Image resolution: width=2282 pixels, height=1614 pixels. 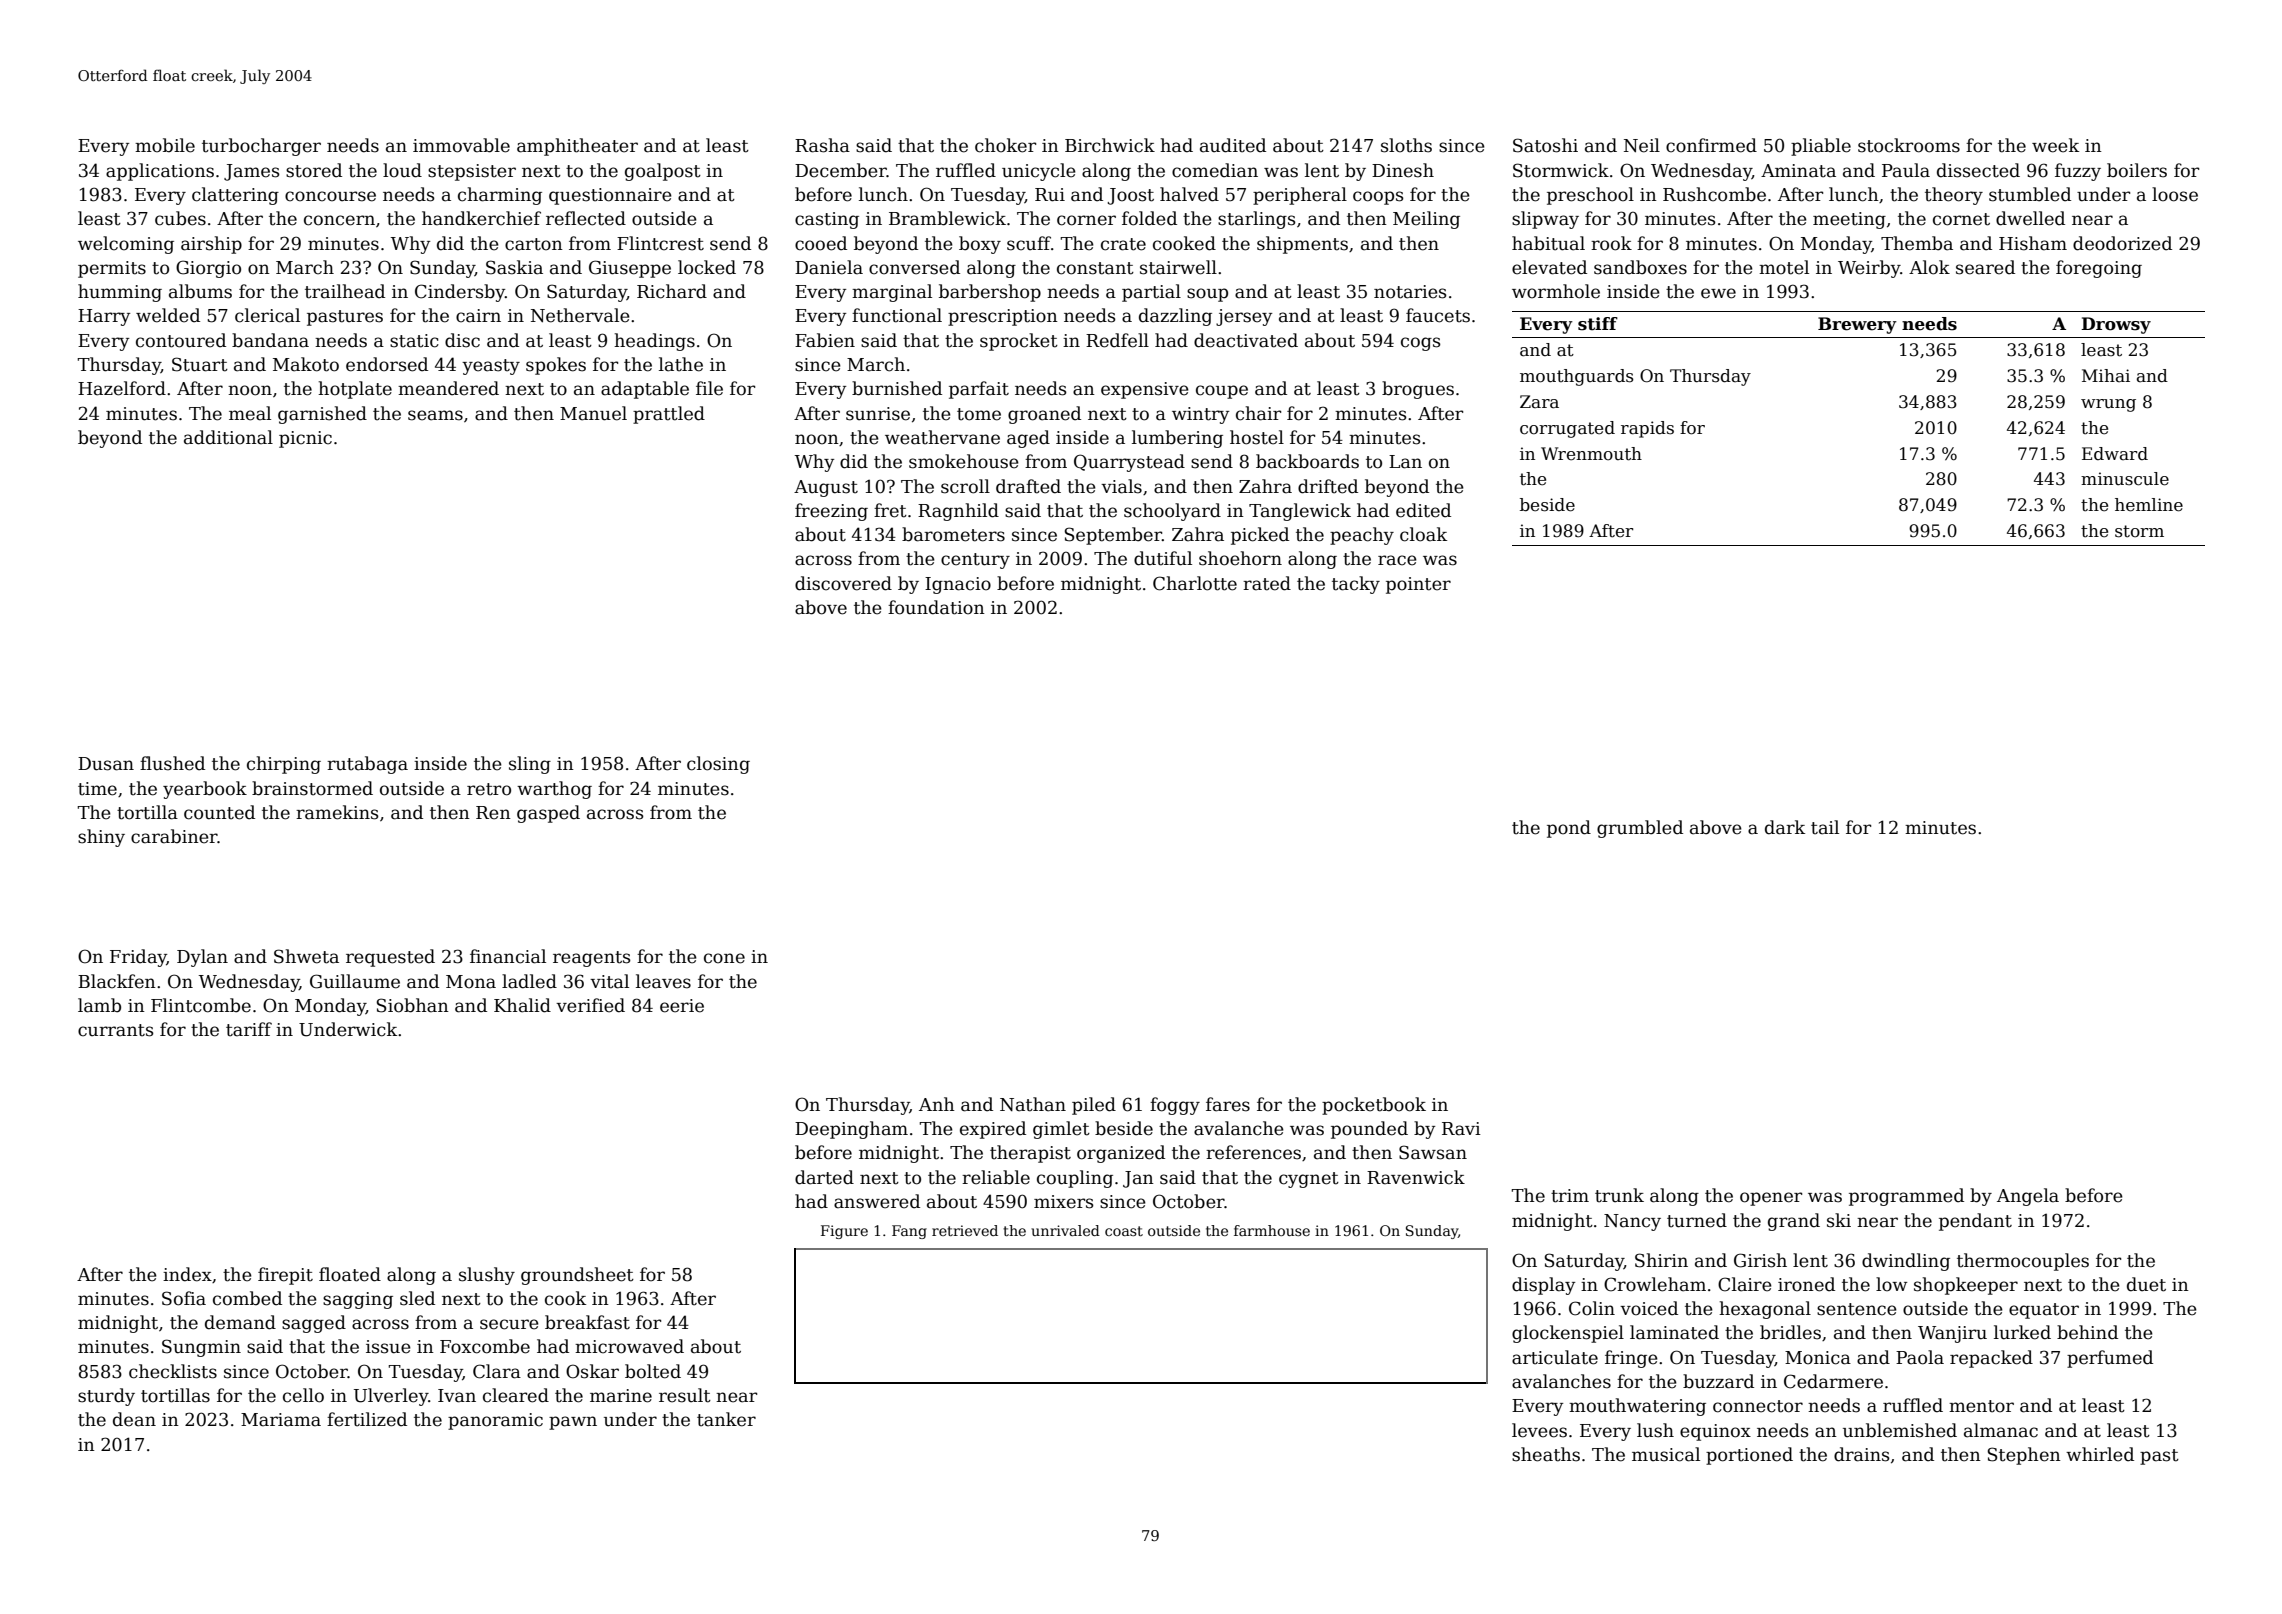 What do you see at coordinates (878, 414) in the page?
I see `sunrise` at bounding box center [878, 414].
